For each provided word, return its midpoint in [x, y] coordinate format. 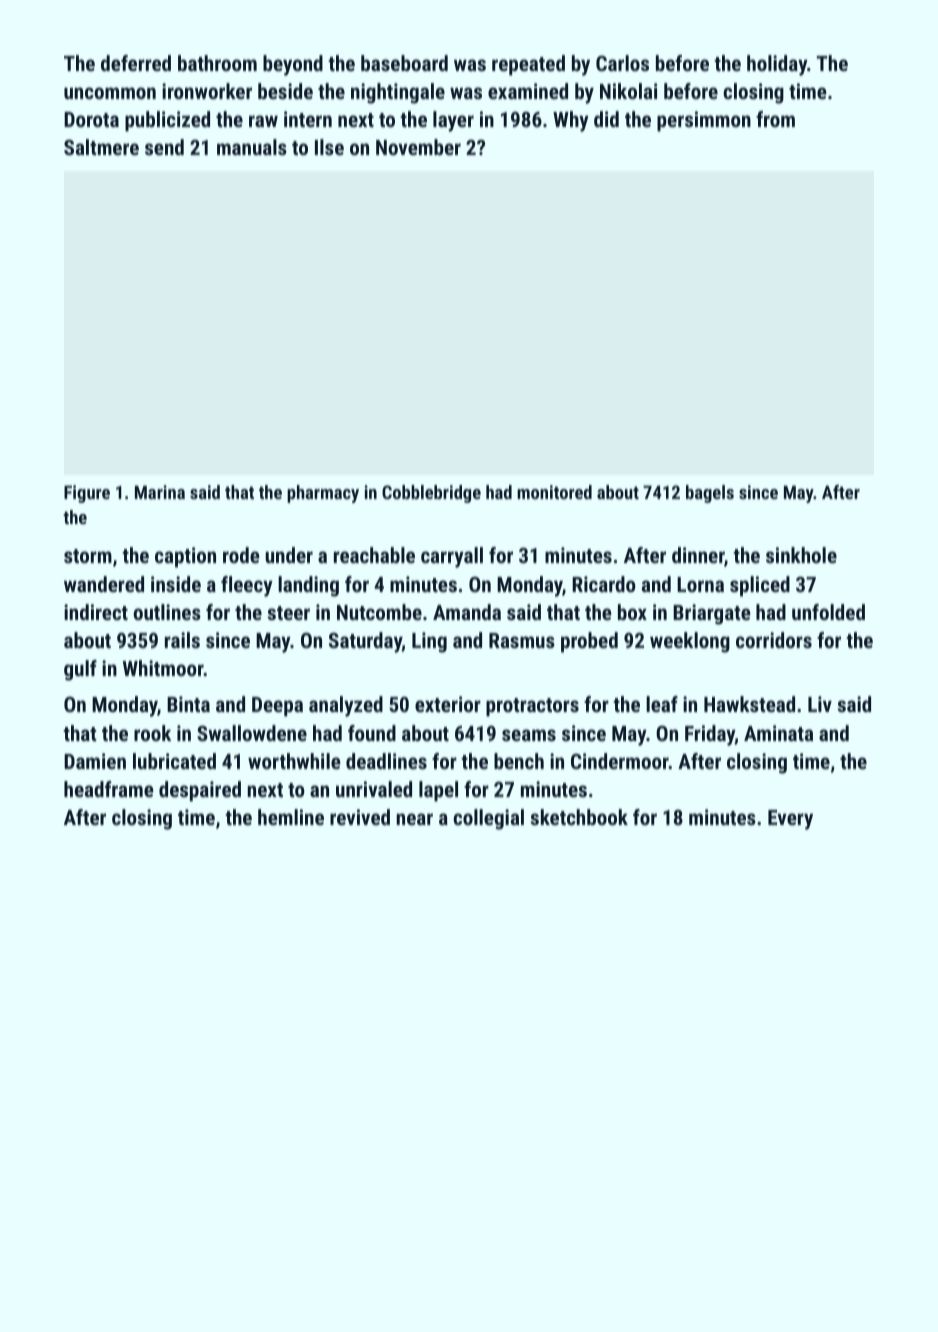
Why [571, 121]
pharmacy [323, 494]
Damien [95, 761]
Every [790, 820]
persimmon [704, 121]
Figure [87, 494]
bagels [710, 494]
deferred [136, 63]
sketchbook [579, 817]
